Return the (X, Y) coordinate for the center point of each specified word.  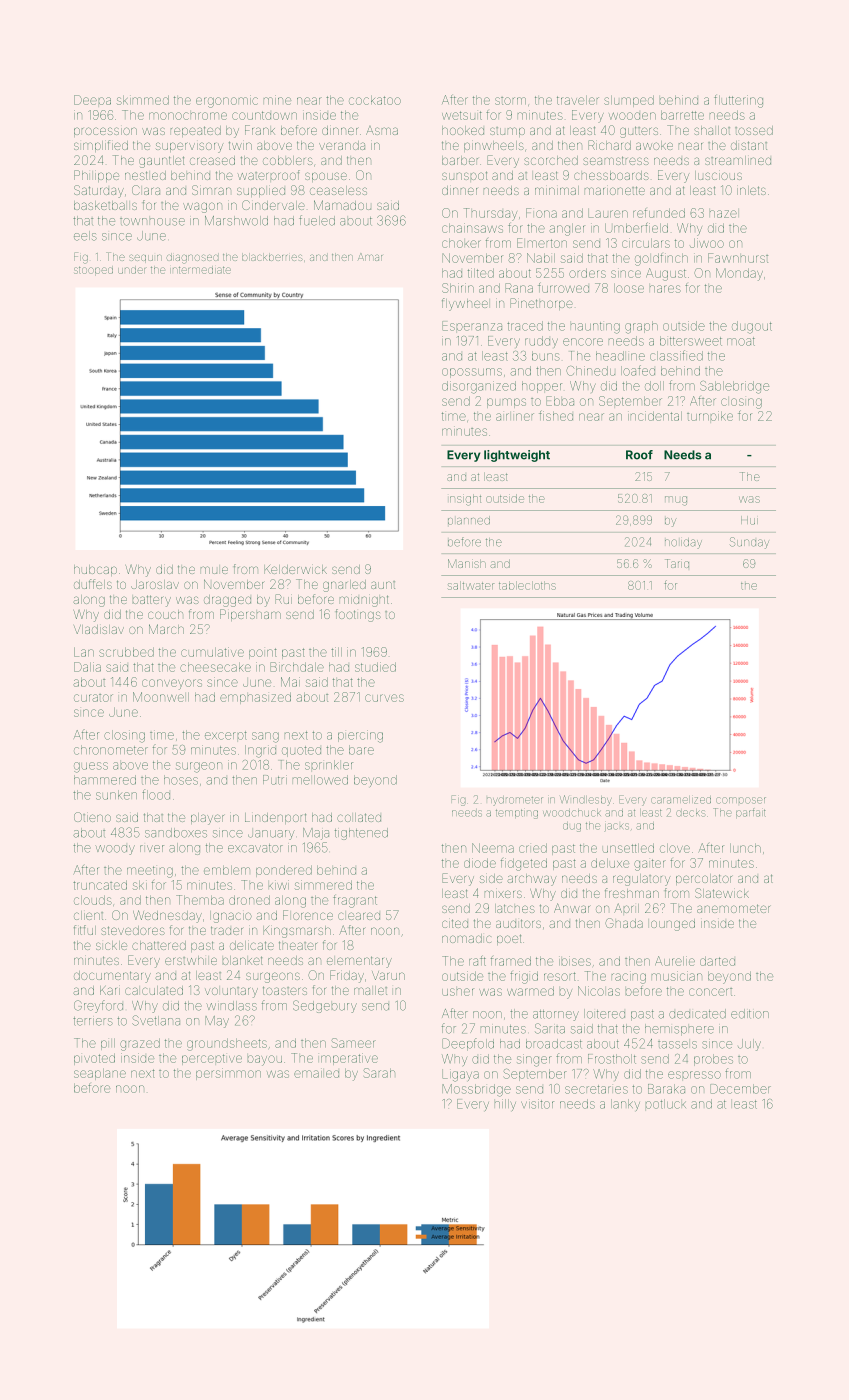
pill (108, 1044)
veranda (342, 145)
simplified (101, 146)
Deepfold (468, 1044)
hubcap (95, 570)
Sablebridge (734, 387)
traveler (578, 100)
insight (465, 500)
